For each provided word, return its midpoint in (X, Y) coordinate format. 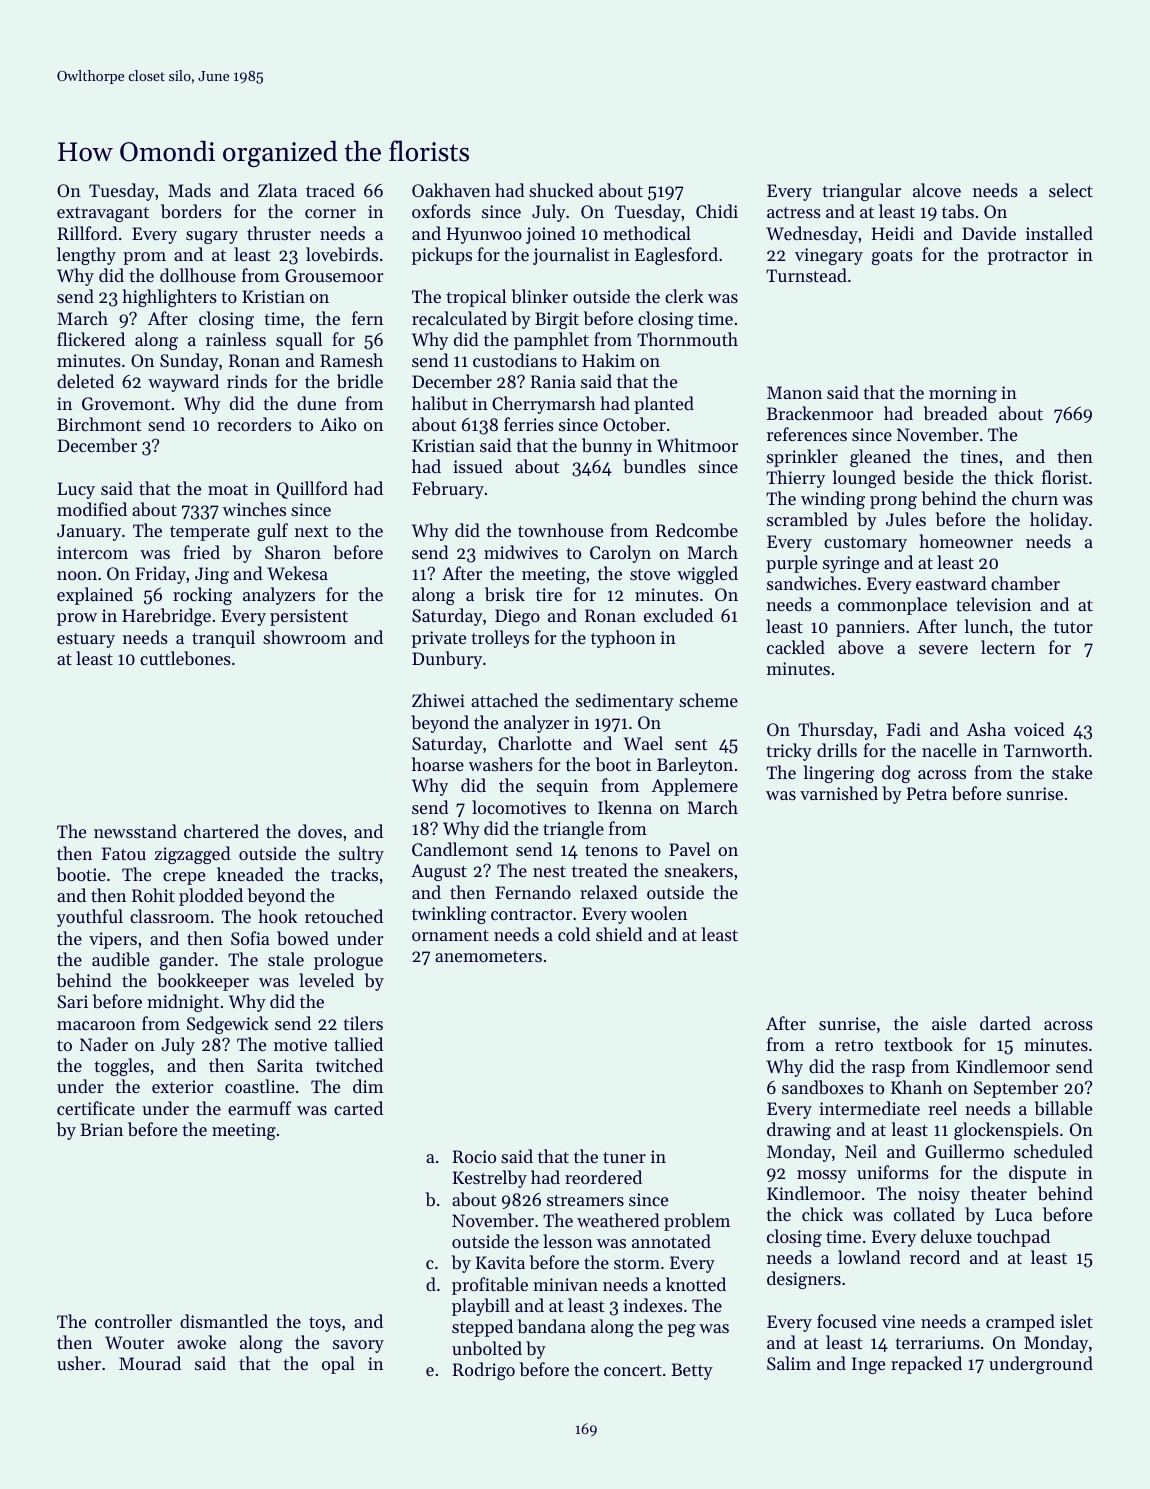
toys (325, 1324)
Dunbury (447, 660)
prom (144, 258)
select (1071, 190)
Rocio (474, 1156)
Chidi (717, 211)
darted (1005, 1023)
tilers (363, 1023)
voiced (1039, 729)
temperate (210, 533)
